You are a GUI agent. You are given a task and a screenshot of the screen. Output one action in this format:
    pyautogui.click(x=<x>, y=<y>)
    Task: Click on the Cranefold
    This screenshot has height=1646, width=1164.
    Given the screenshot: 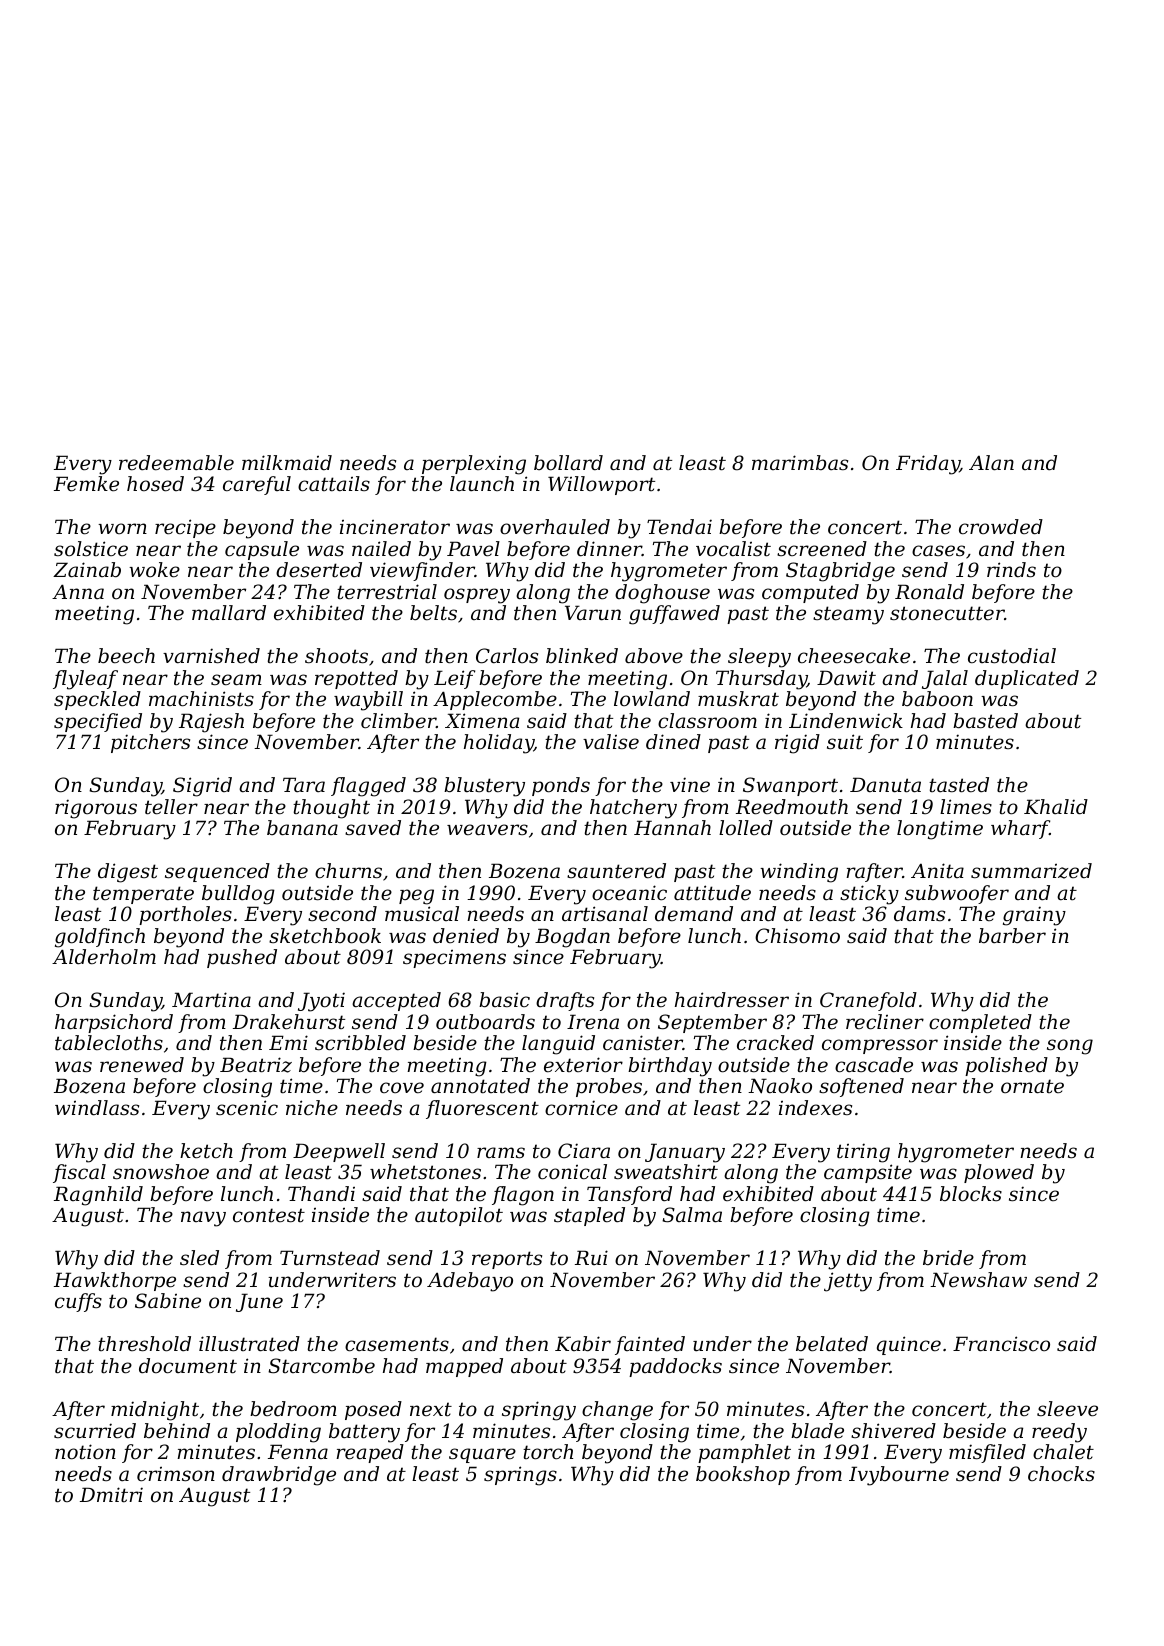 What is the action you would take?
    pyautogui.click(x=868, y=1001)
